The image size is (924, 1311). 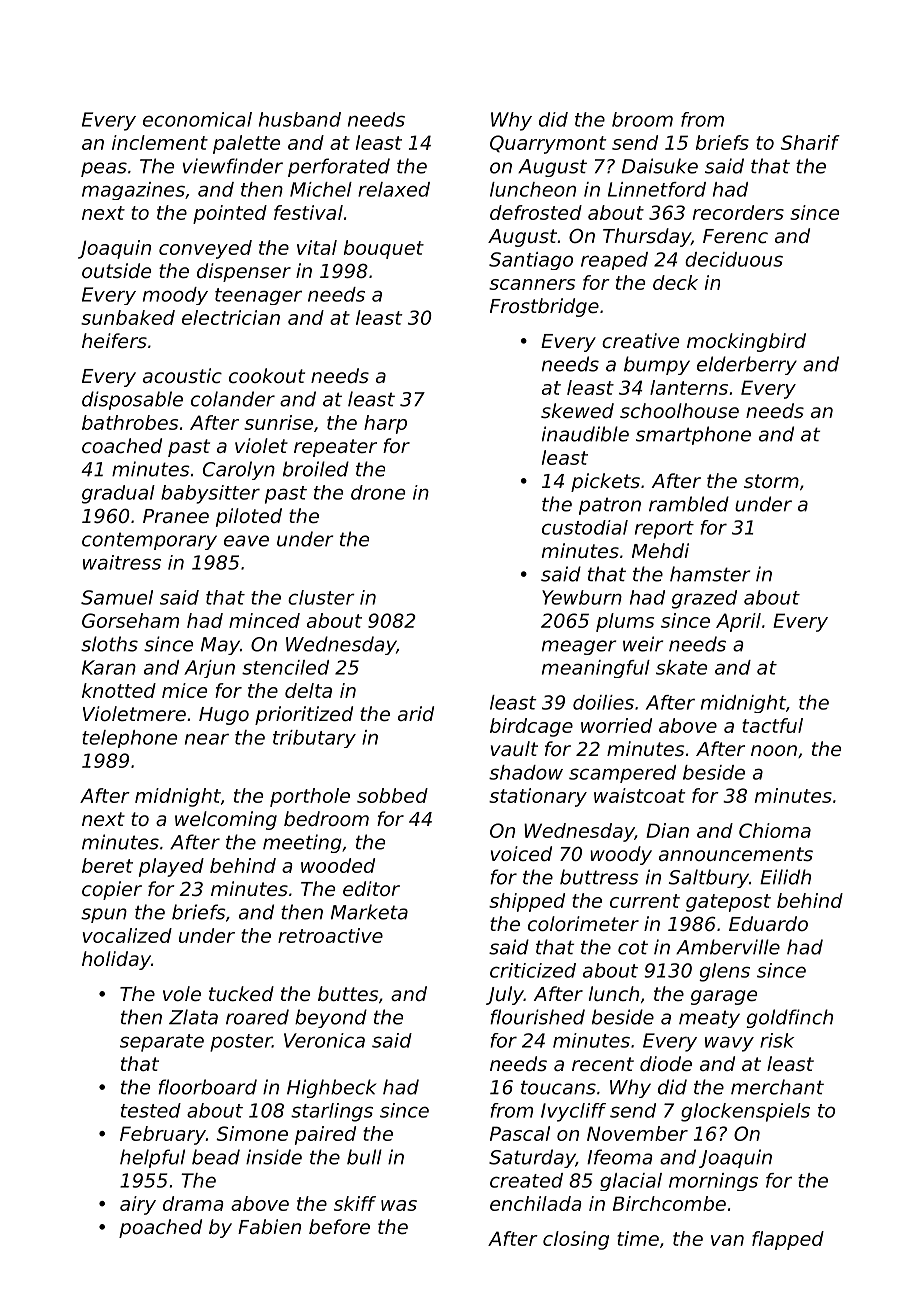 I want to click on outside, so click(x=116, y=270).
